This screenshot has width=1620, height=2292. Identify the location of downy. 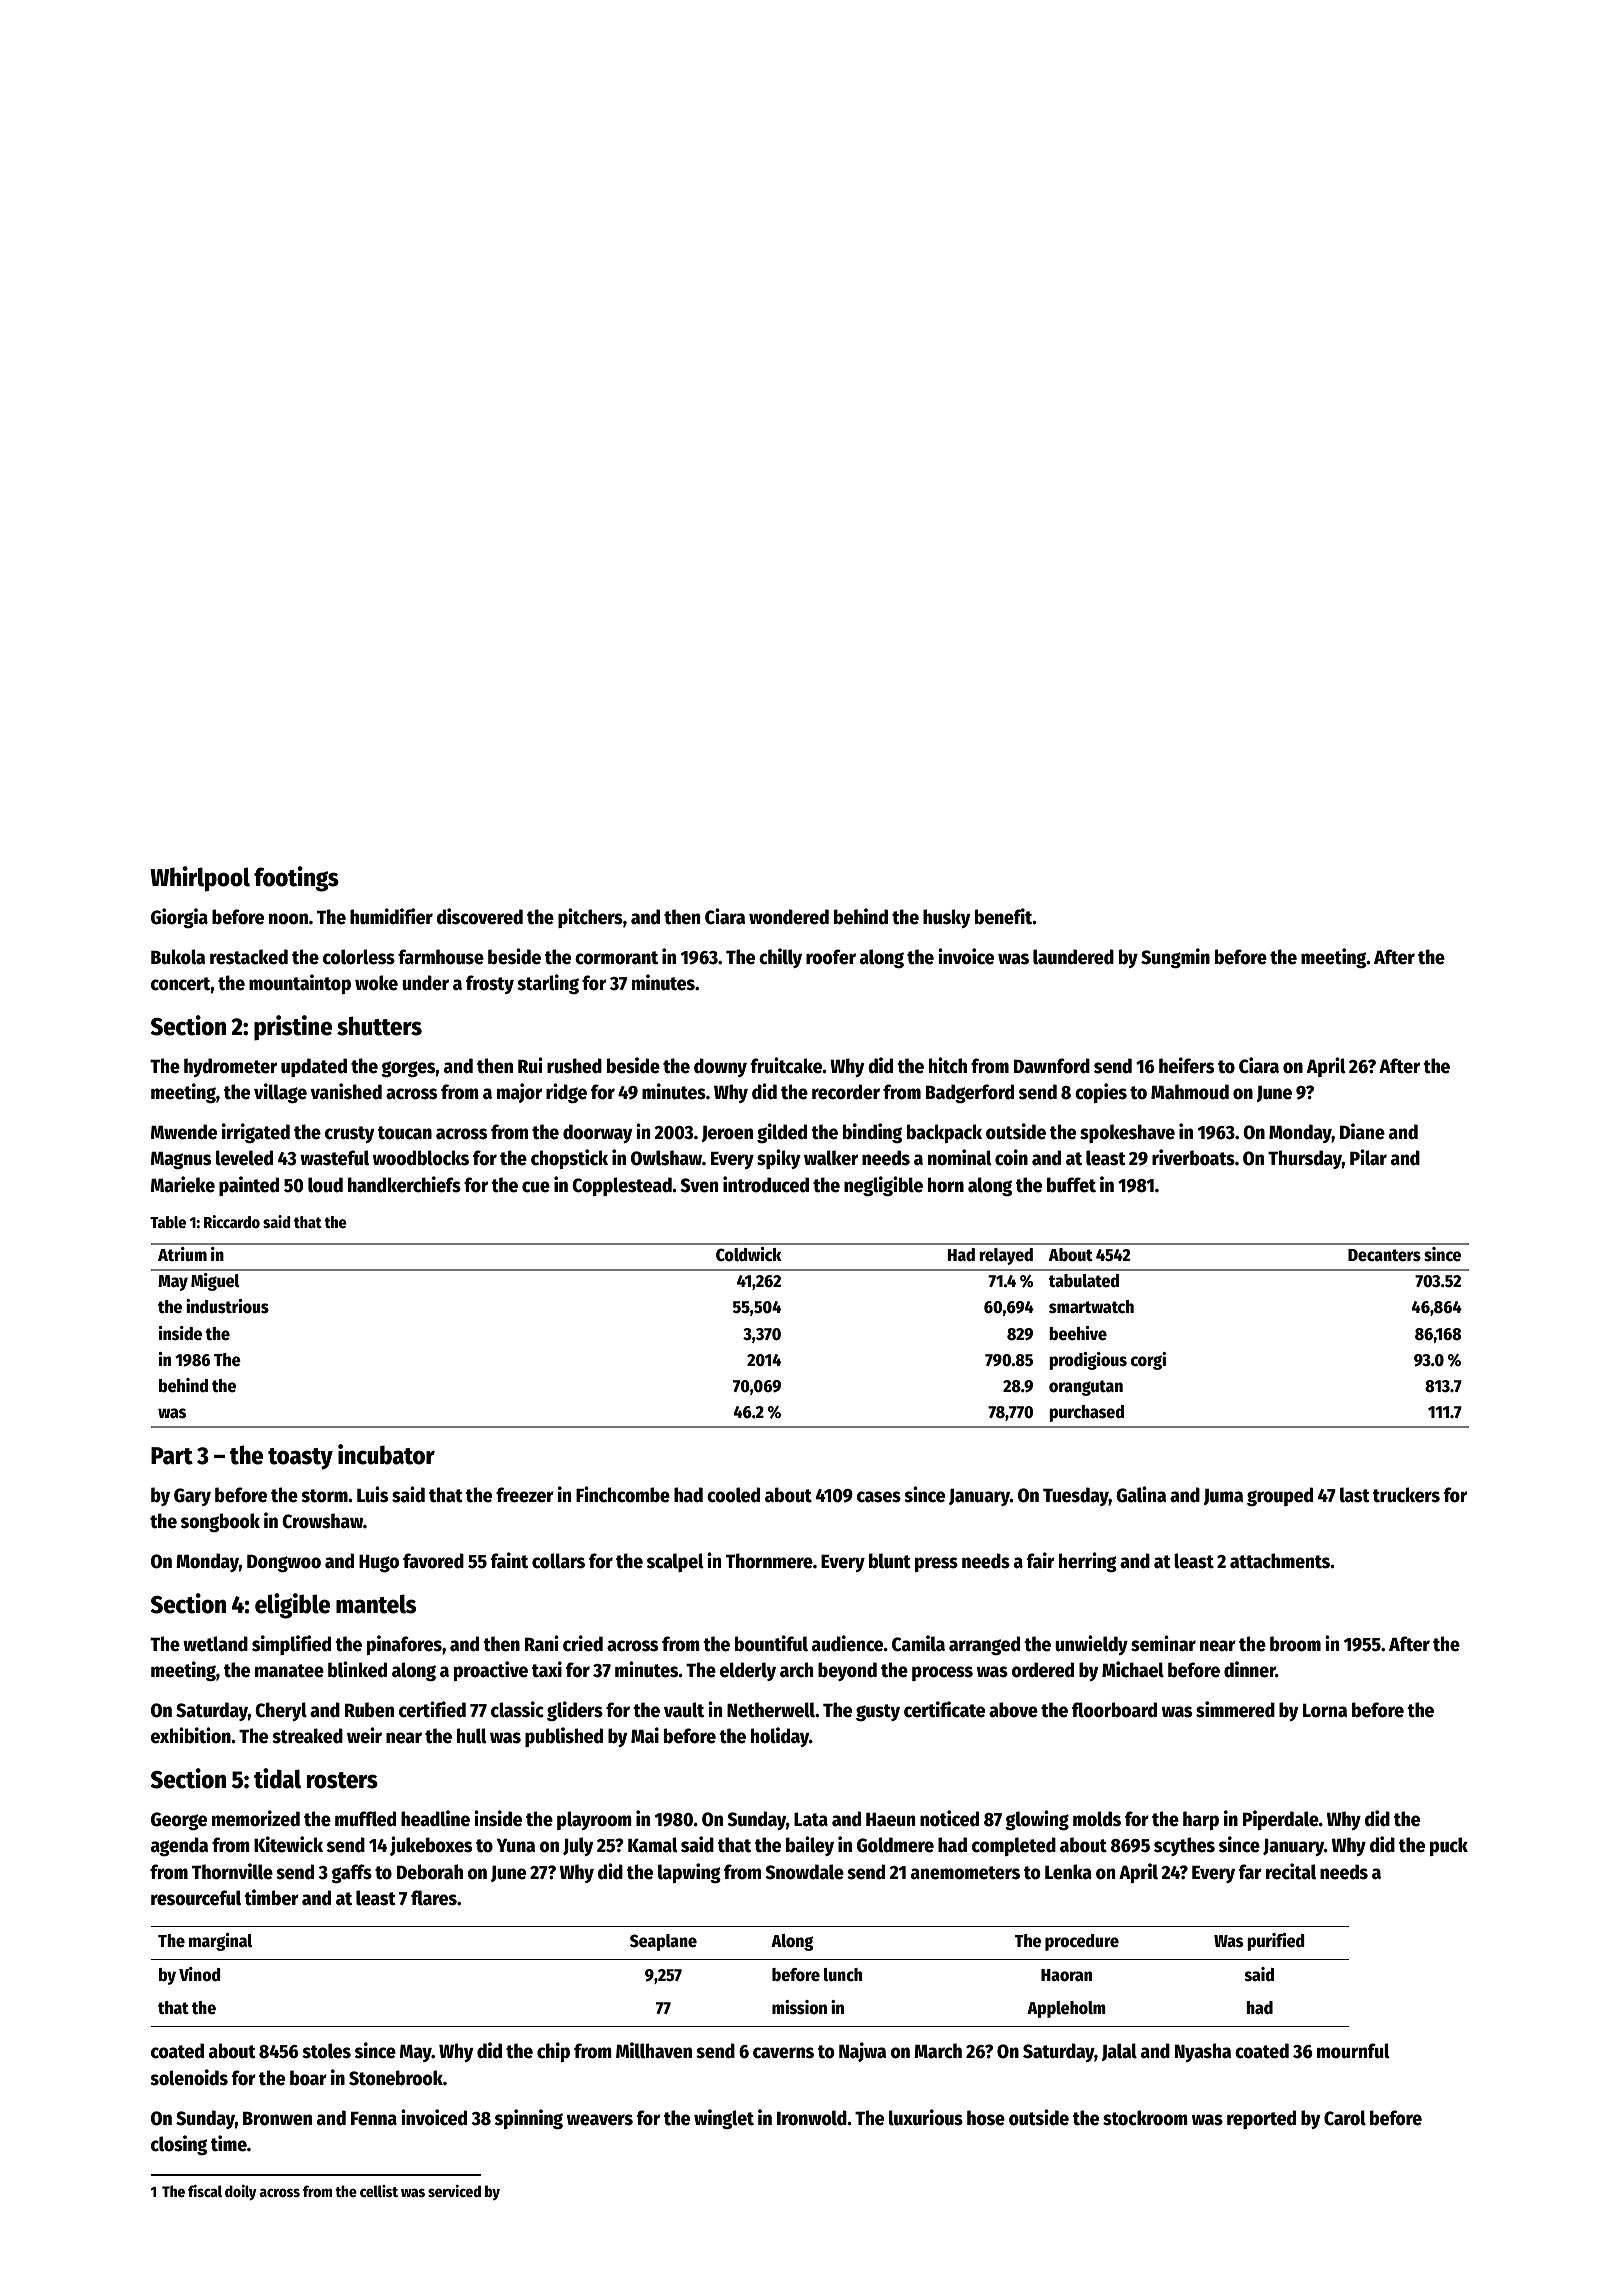
(720, 1067).
